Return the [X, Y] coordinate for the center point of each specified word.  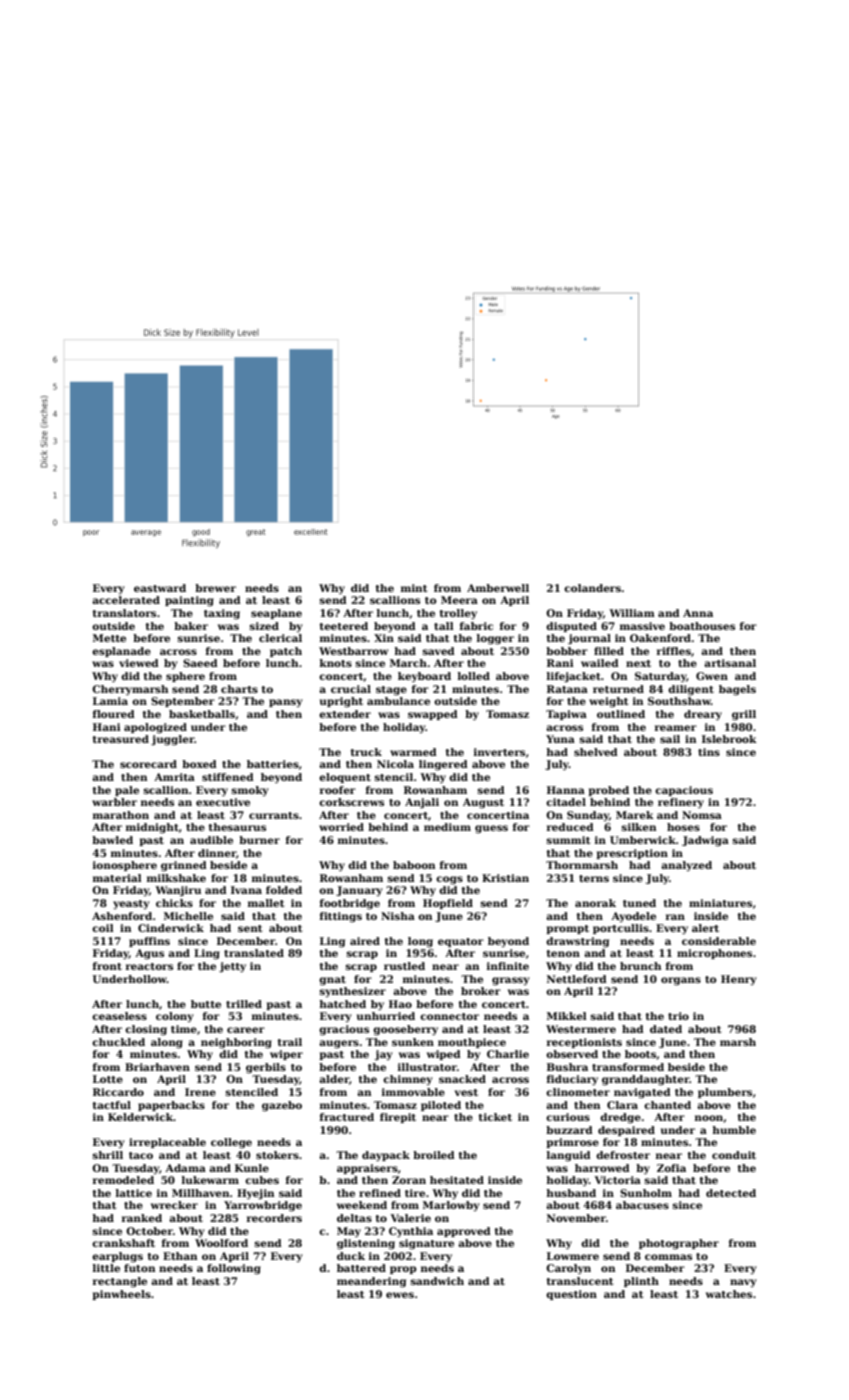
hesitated [457, 1180]
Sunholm [646, 1193]
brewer [215, 588]
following [234, 1269]
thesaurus [237, 827]
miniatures [720, 903]
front [107, 966]
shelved [596, 752]
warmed [413, 752]
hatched [342, 1004]
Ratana [567, 689]
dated [666, 1029]
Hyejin [256, 1194]
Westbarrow [353, 651]
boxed [199, 764]
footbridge [350, 904]
